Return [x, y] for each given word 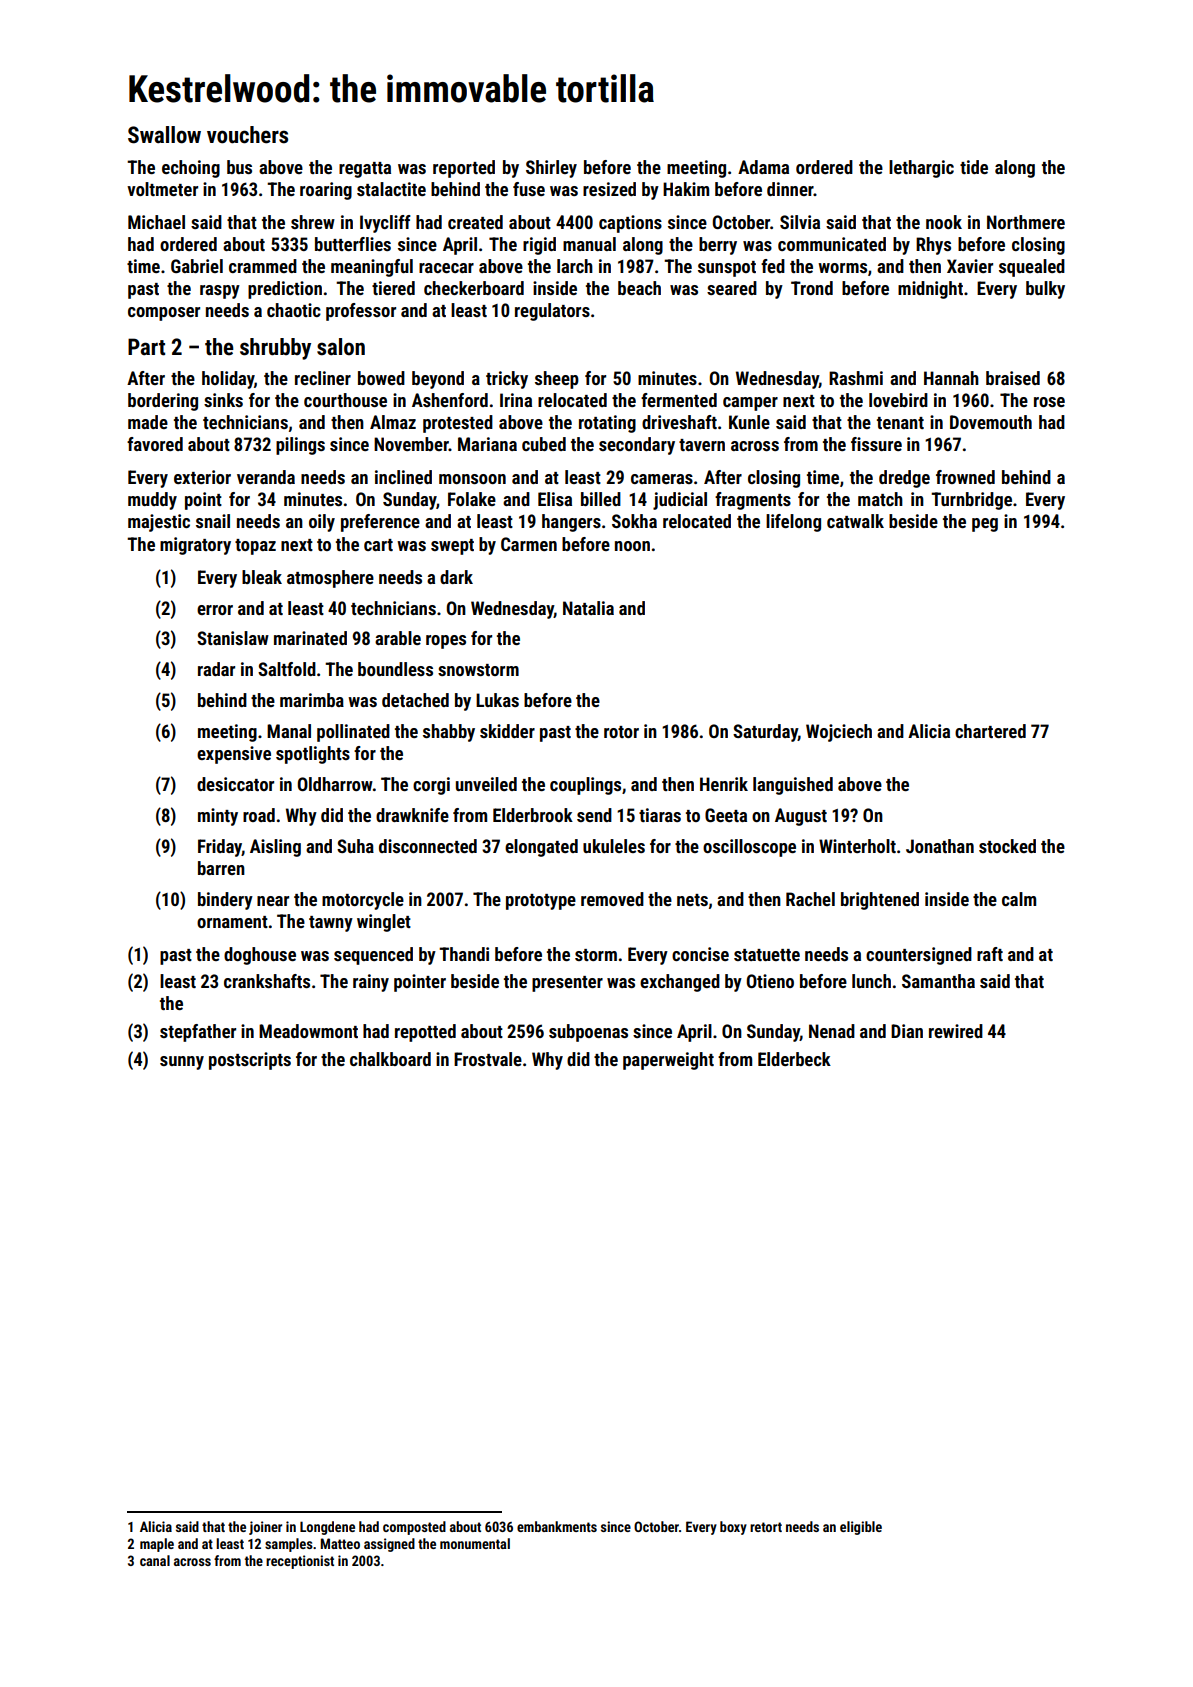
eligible [861, 1528]
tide [974, 167]
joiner [265, 1528]
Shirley [551, 169]
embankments [557, 1526]
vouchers [247, 135]
